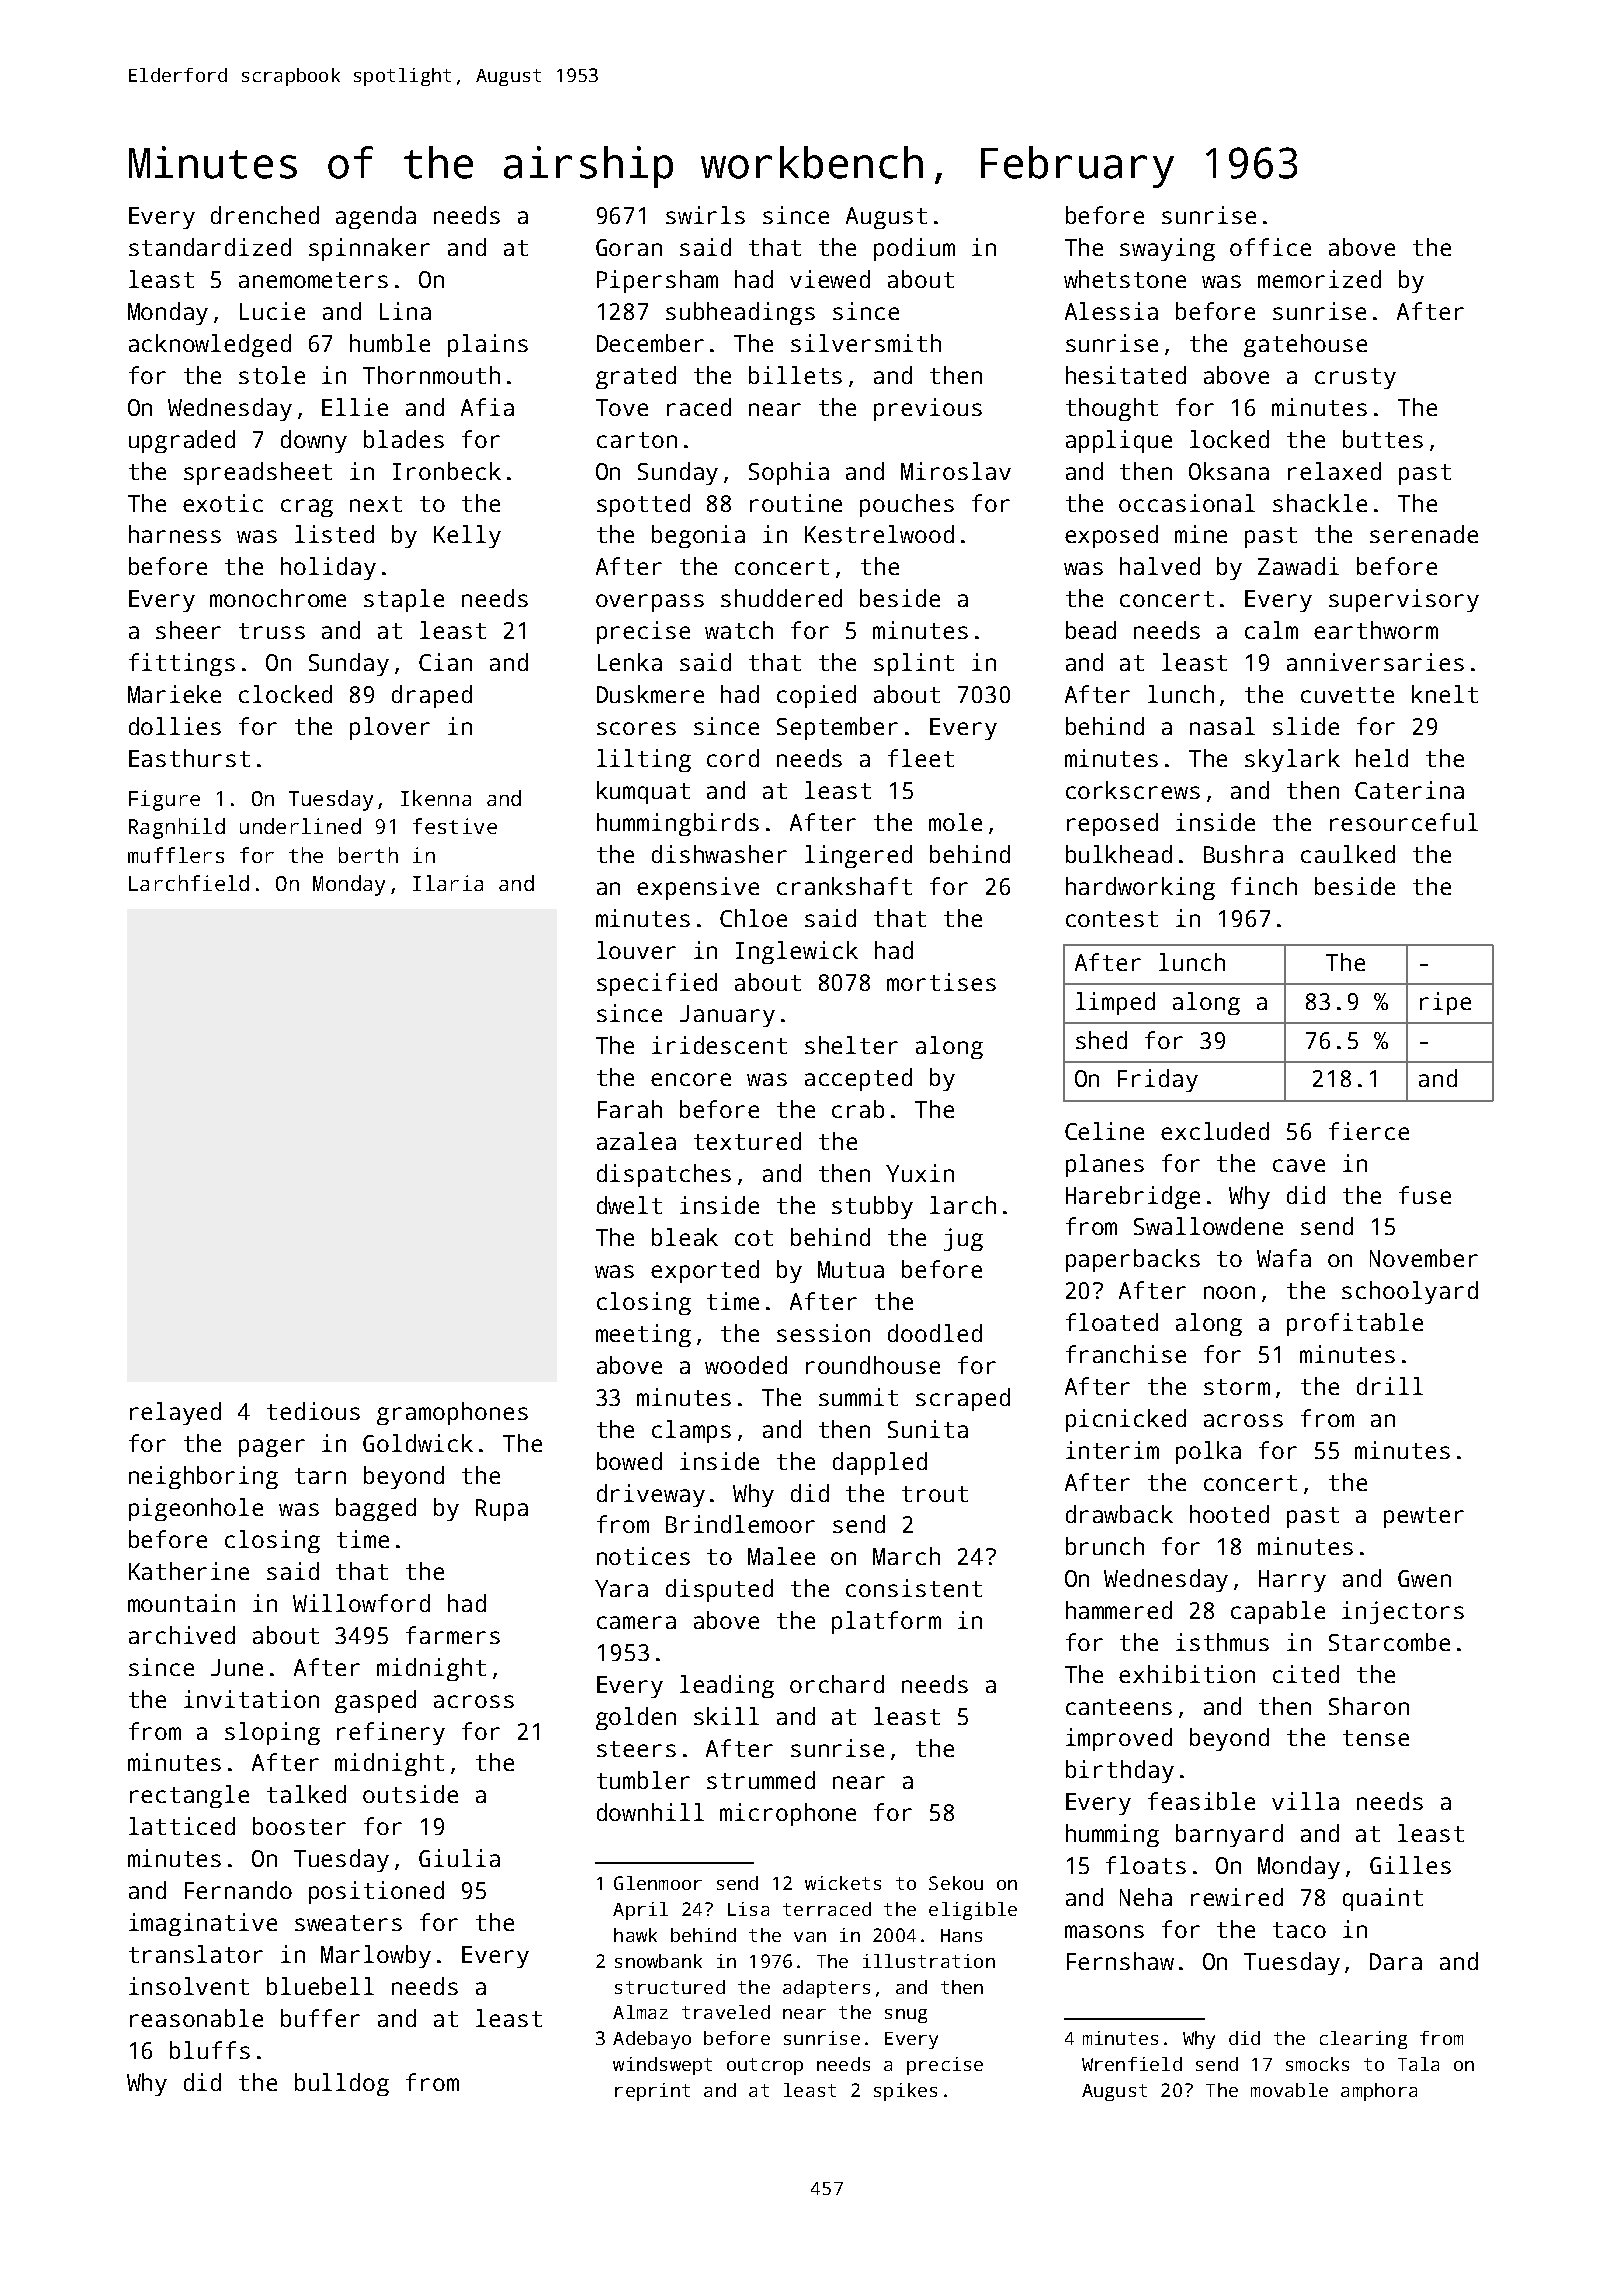 The image size is (1620, 2292). What do you see at coordinates (652, 2092) in the screenshot?
I see `reprint` at bounding box center [652, 2092].
